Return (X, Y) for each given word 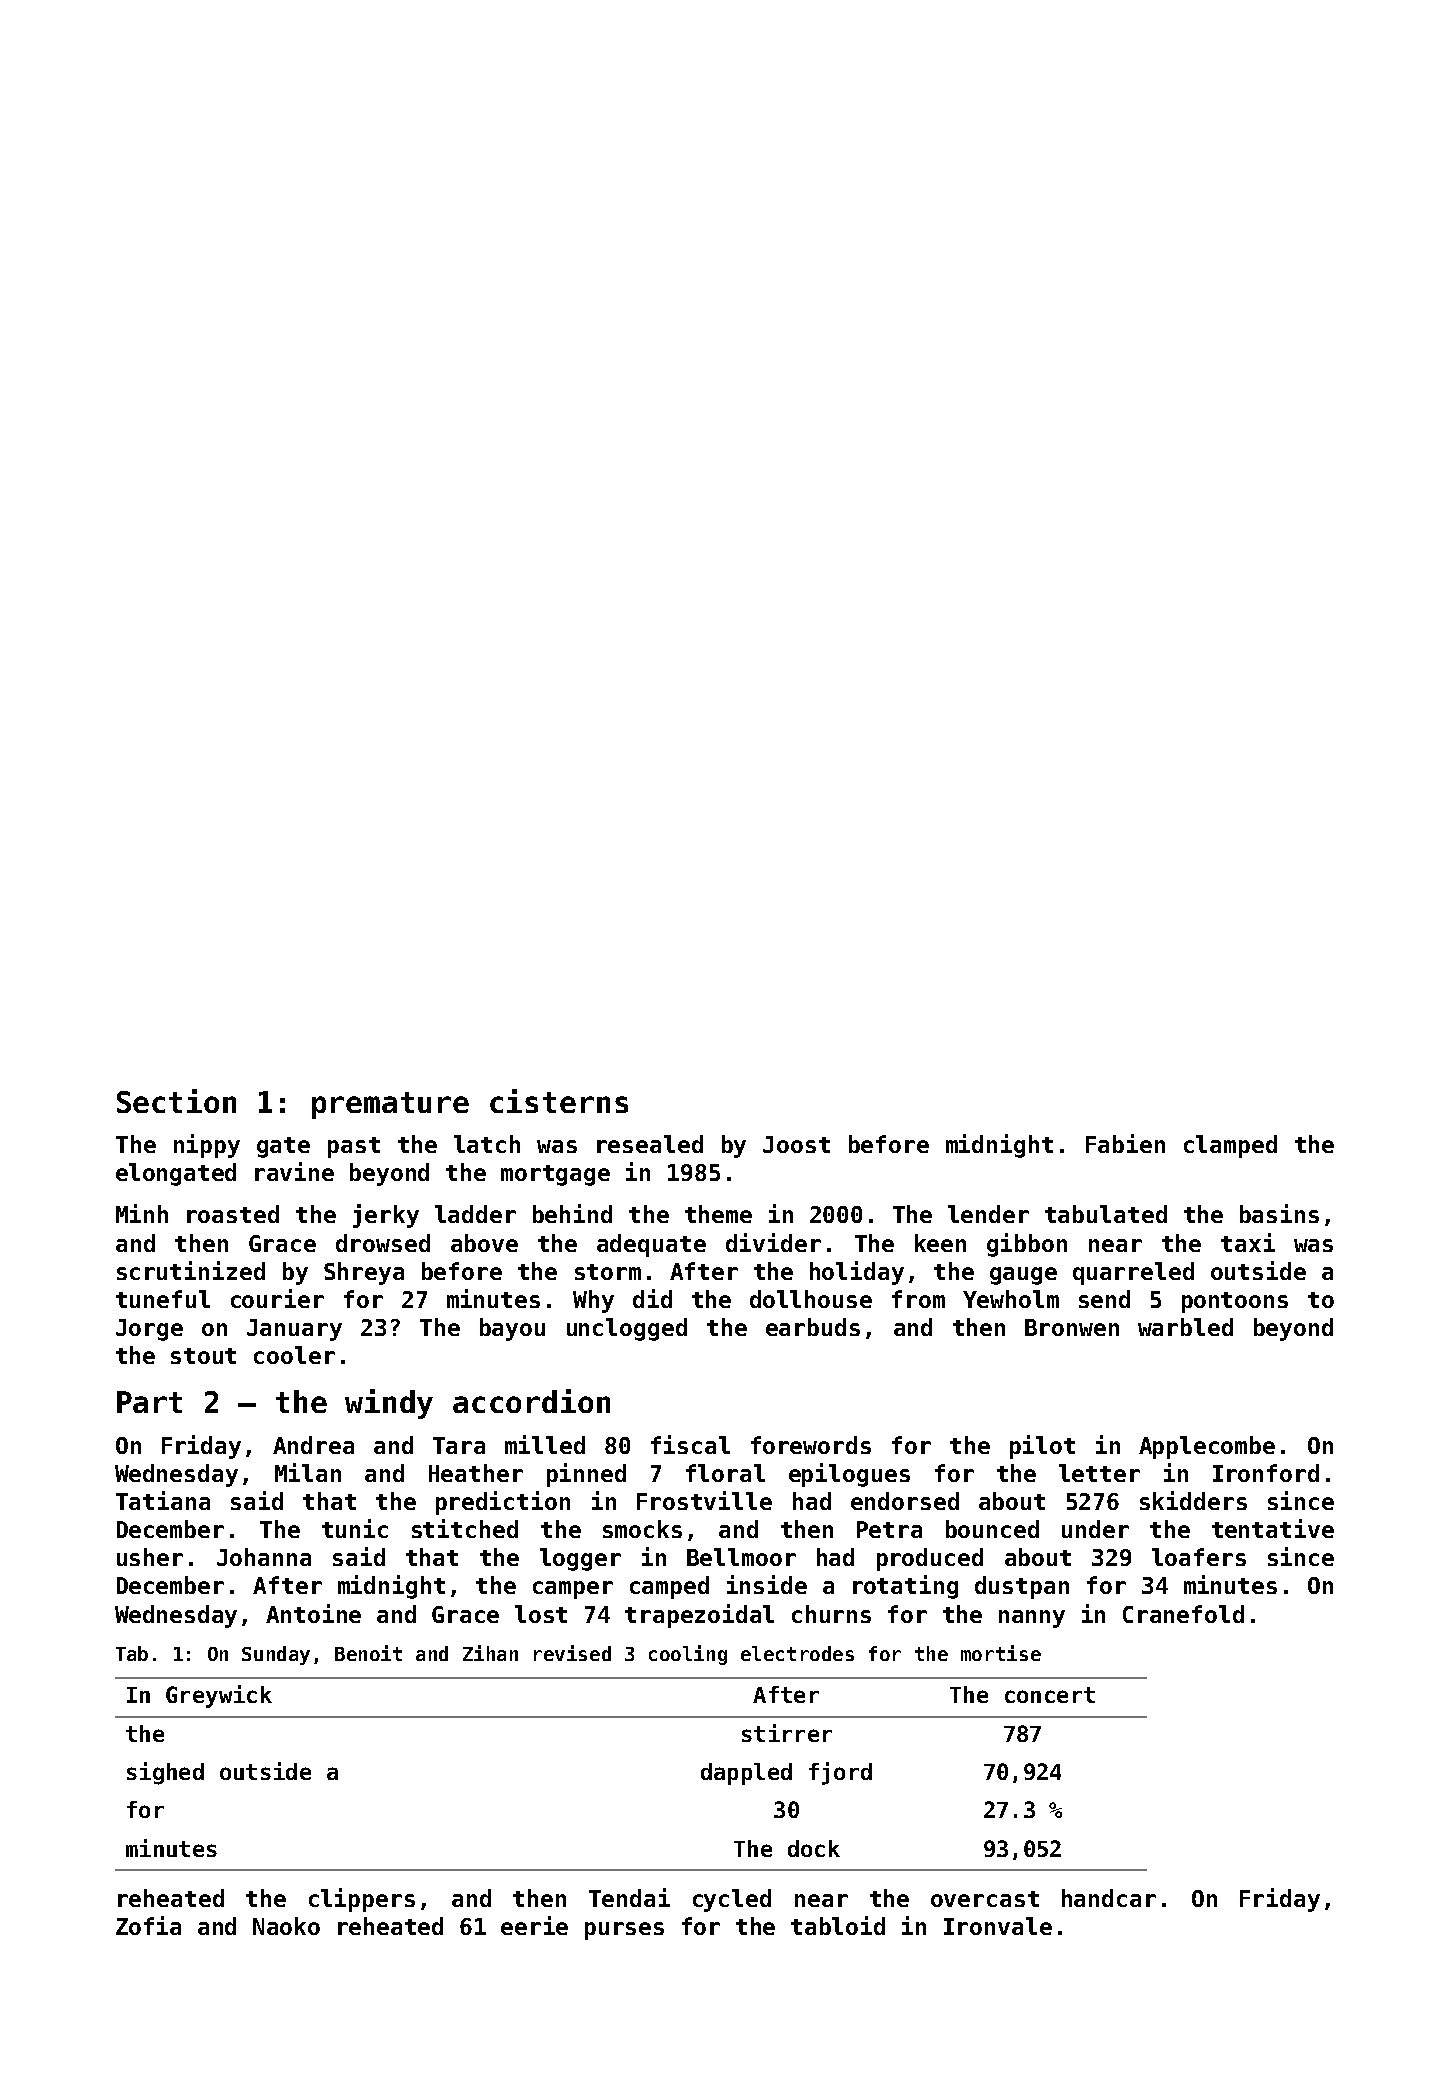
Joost (796, 1144)
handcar (1109, 1898)
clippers (362, 1900)
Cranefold (1183, 1614)
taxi (1248, 1242)
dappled (746, 1774)
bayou (512, 1329)
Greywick (219, 1696)
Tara (459, 1445)
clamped (1230, 1146)
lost (541, 1614)
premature (390, 1105)
